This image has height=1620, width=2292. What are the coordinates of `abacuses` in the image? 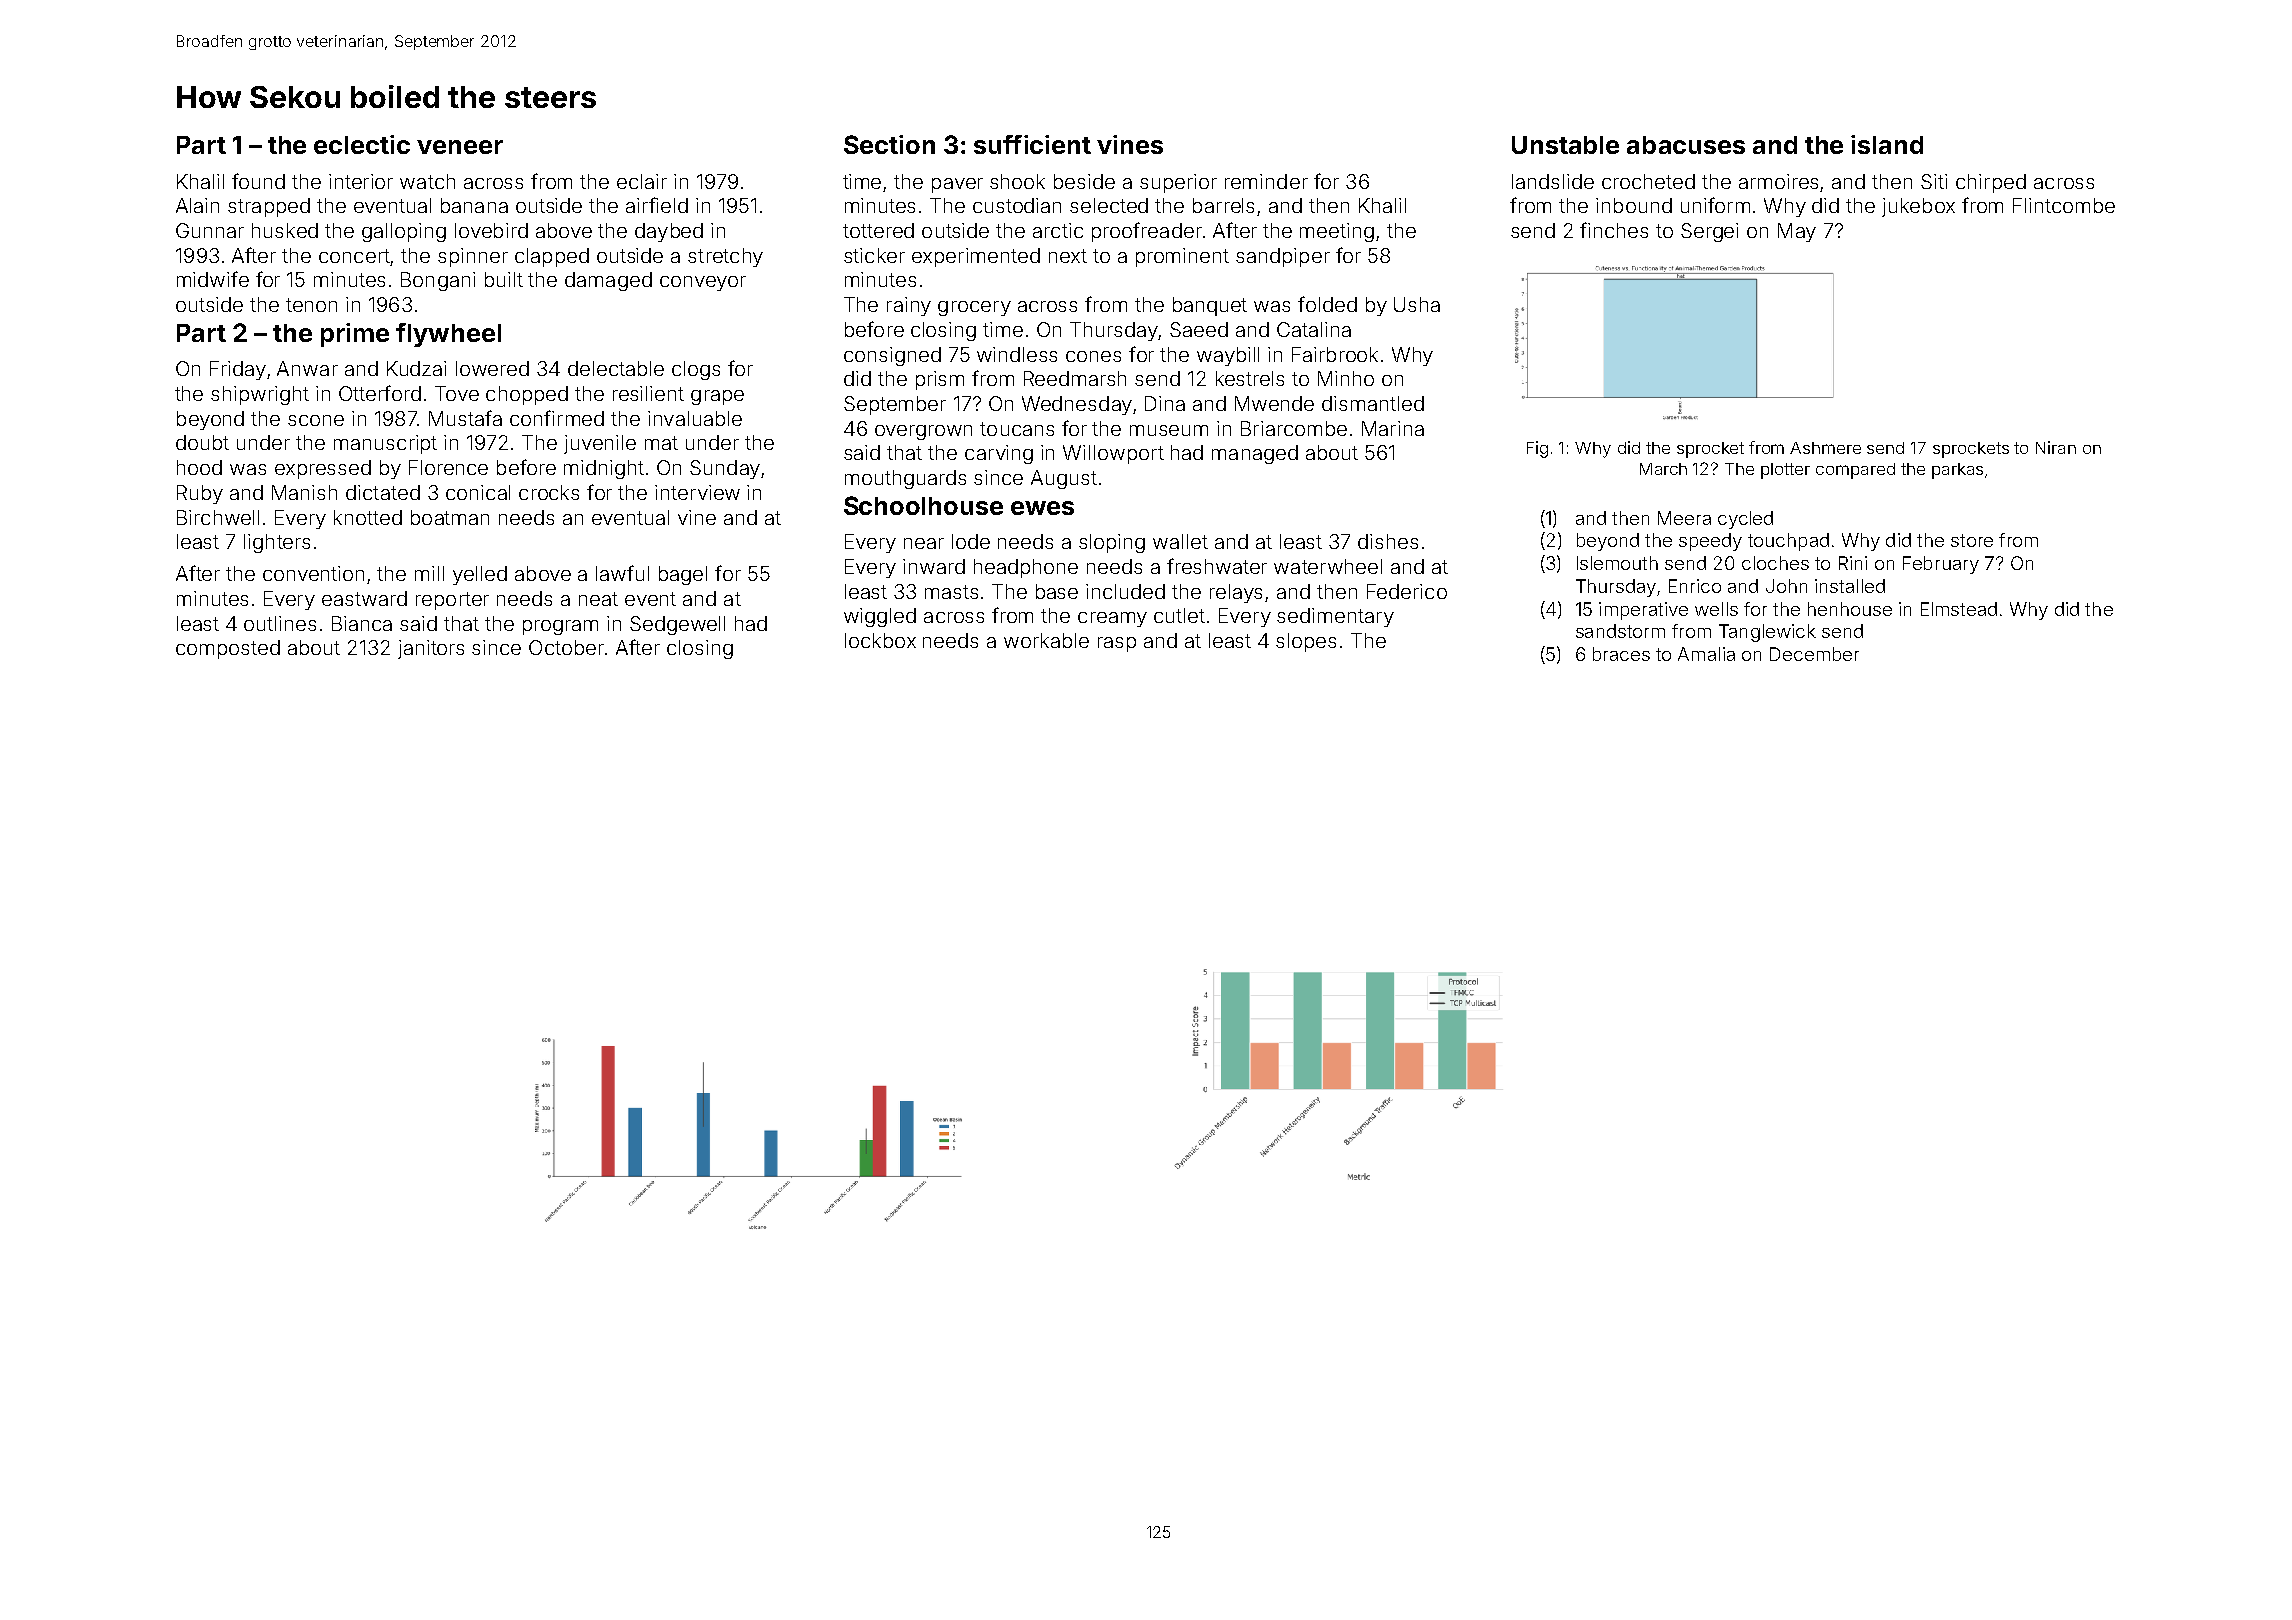 It's located at (1686, 145).
